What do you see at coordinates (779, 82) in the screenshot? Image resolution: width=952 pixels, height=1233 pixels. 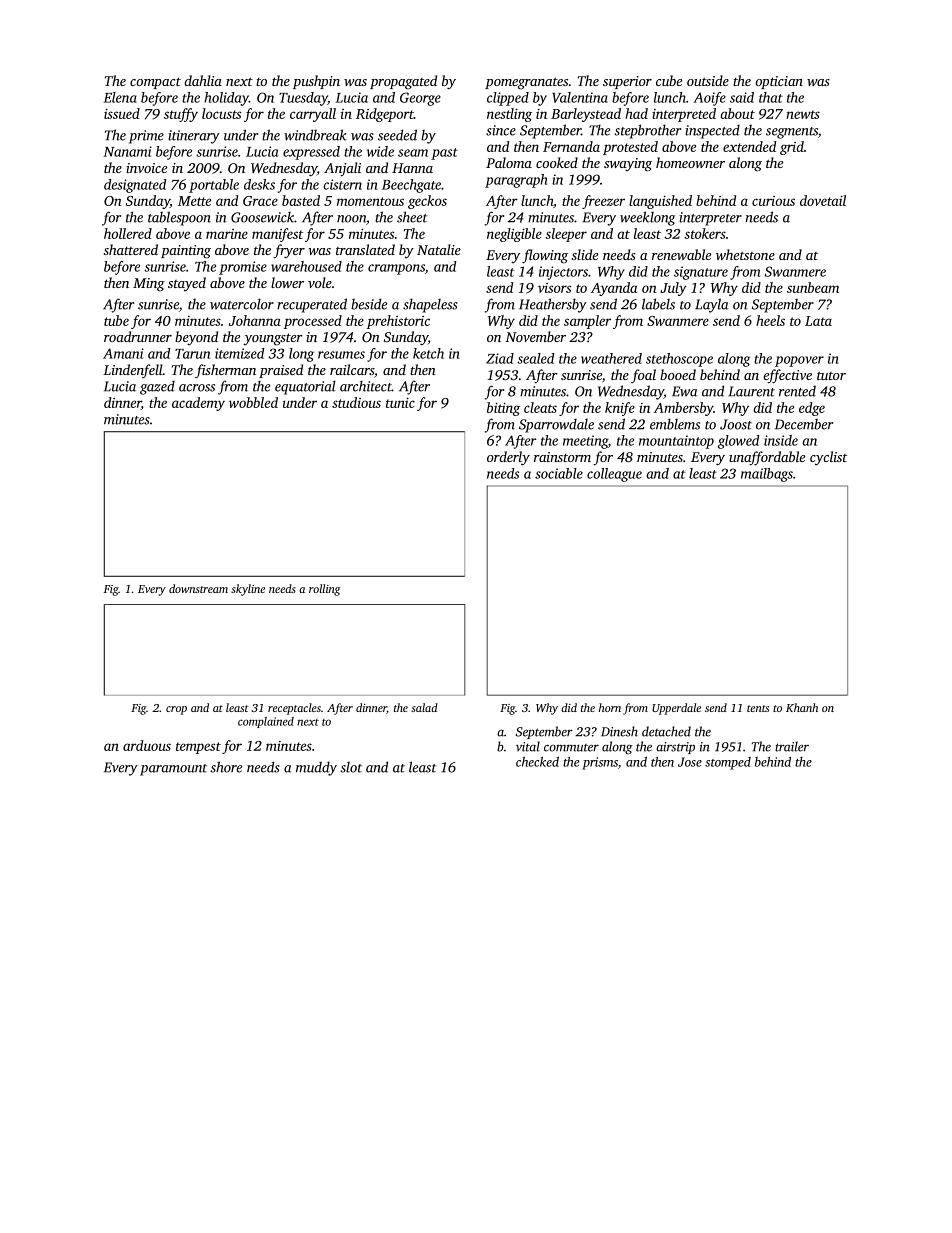 I see `optician` at bounding box center [779, 82].
